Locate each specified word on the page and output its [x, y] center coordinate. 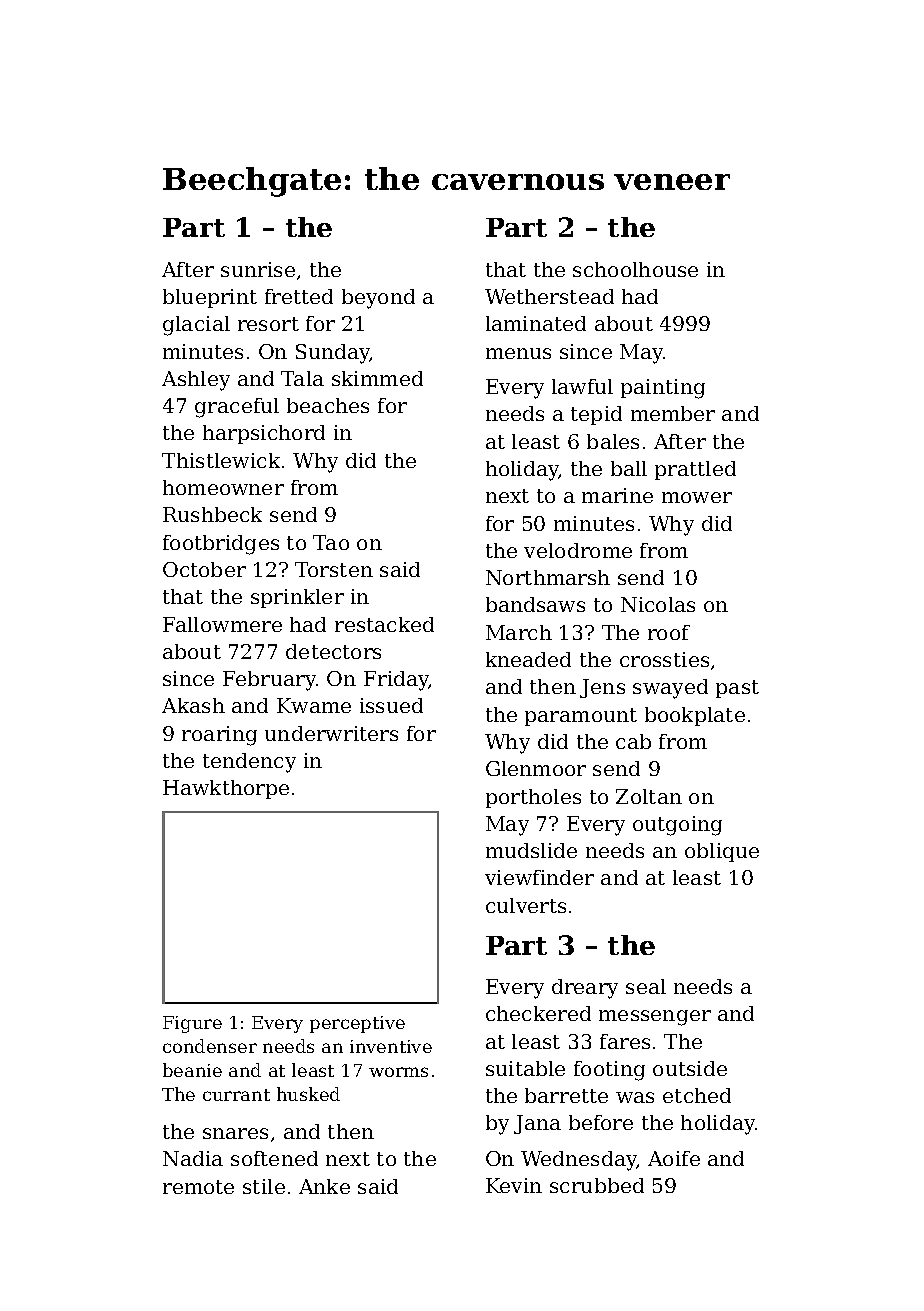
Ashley [196, 381]
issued [391, 705]
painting [663, 389]
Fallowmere [222, 624]
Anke [324, 1186]
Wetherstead [549, 296]
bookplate [695, 716]
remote [198, 1187]
